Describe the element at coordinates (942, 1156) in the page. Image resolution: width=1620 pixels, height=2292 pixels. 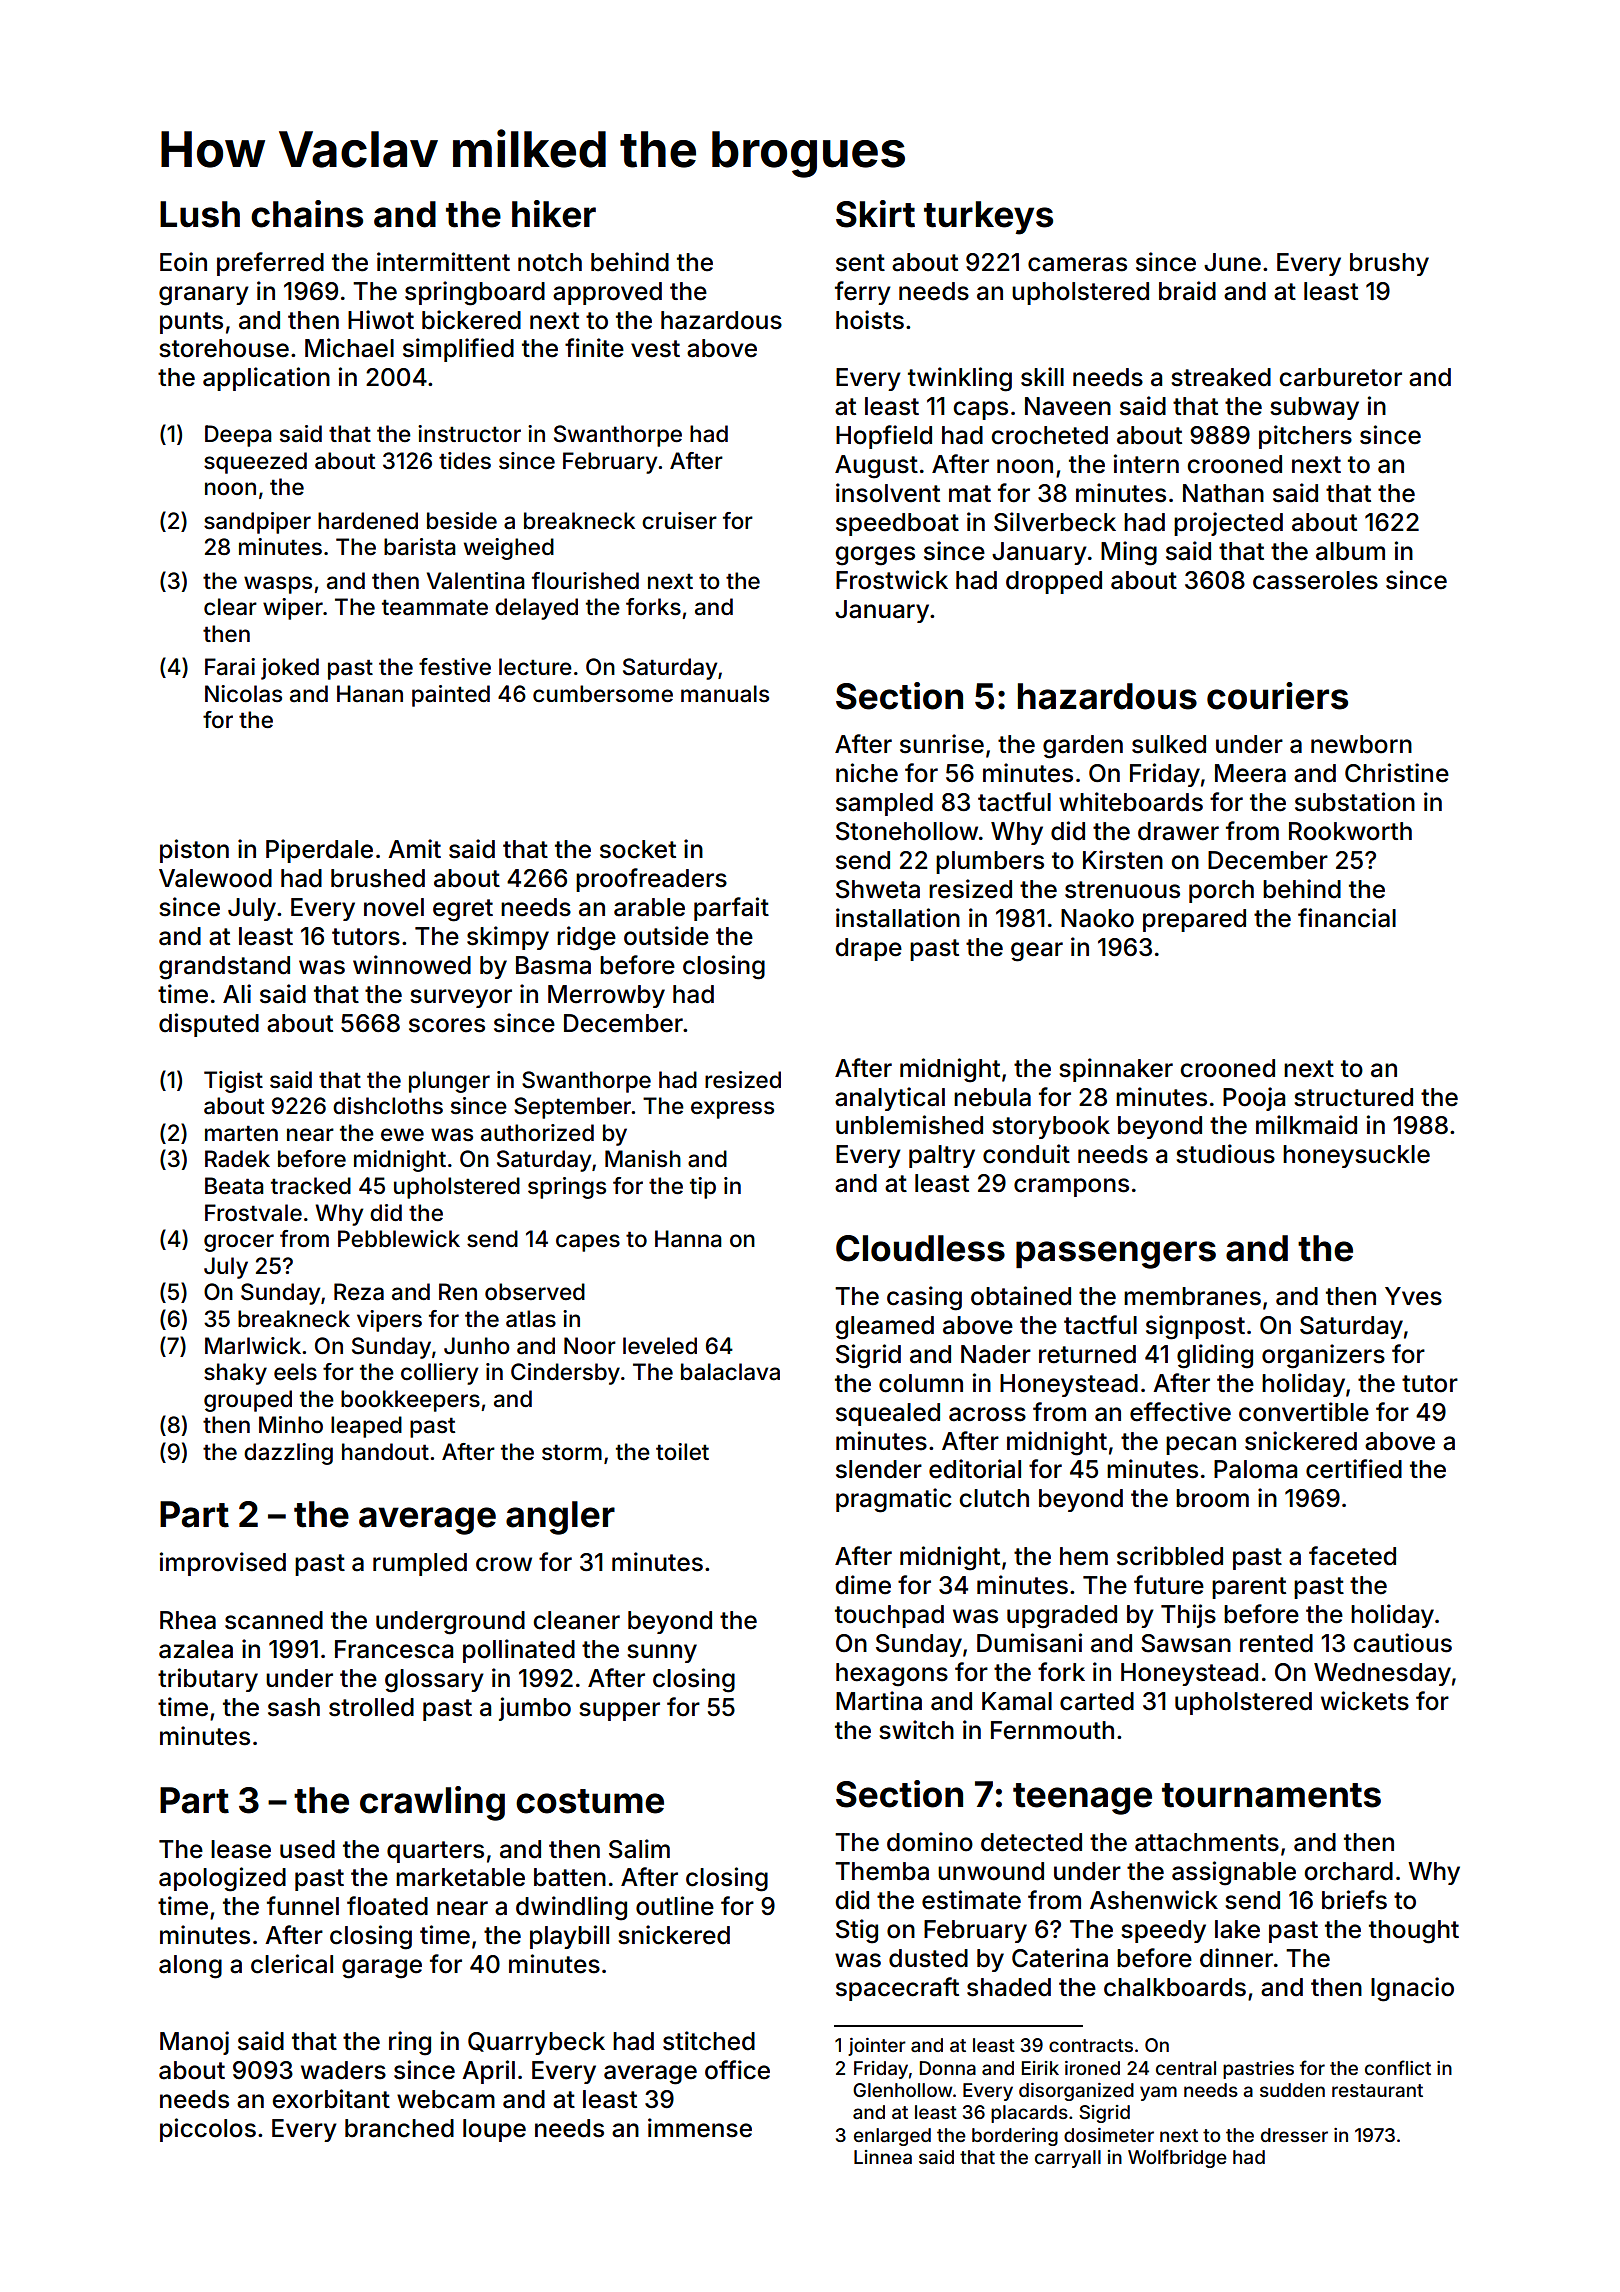
I see `paltry` at that location.
